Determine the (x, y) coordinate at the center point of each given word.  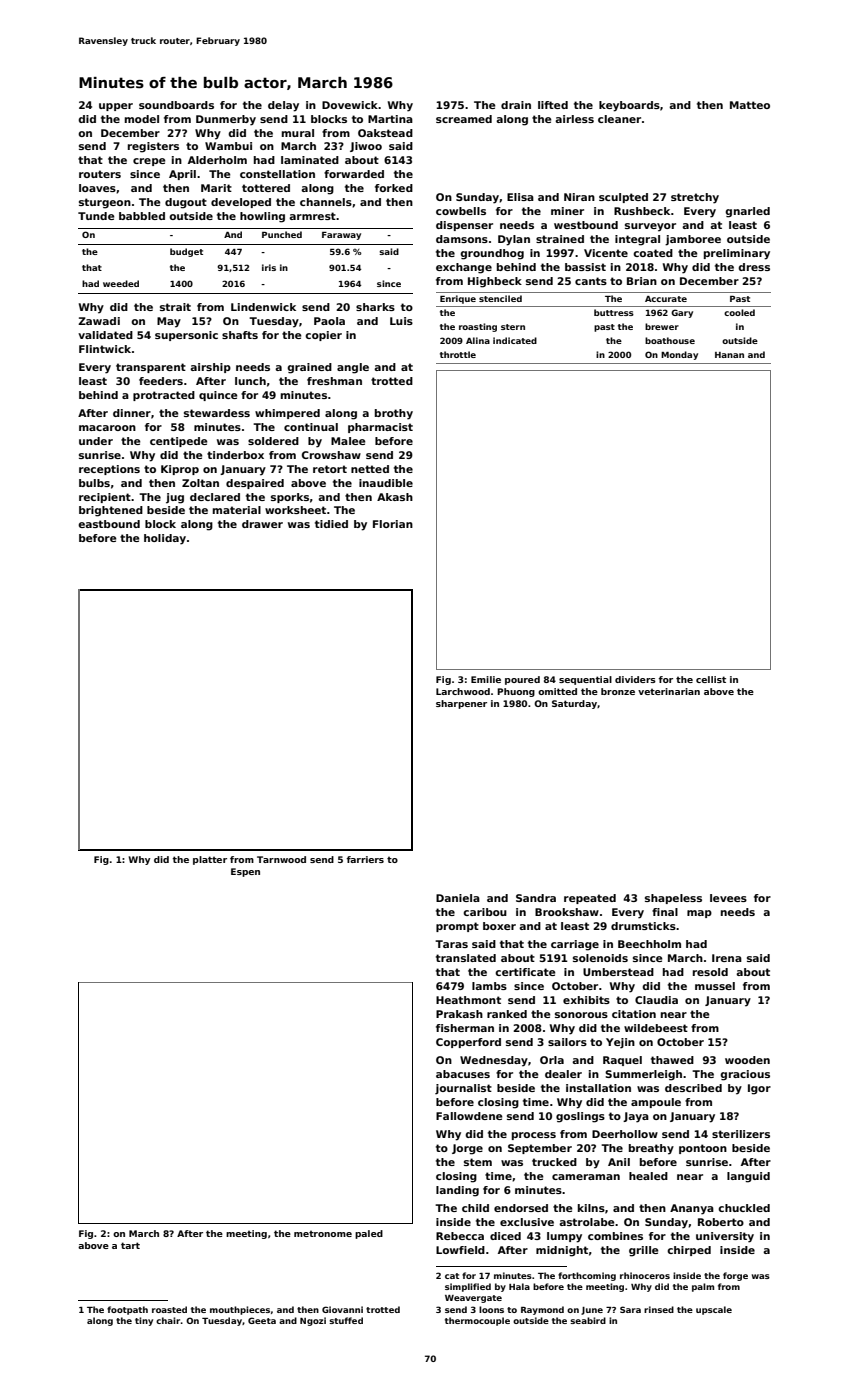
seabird (588, 1320)
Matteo (750, 105)
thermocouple (477, 1321)
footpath (127, 1310)
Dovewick (350, 105)
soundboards (176, 105)
